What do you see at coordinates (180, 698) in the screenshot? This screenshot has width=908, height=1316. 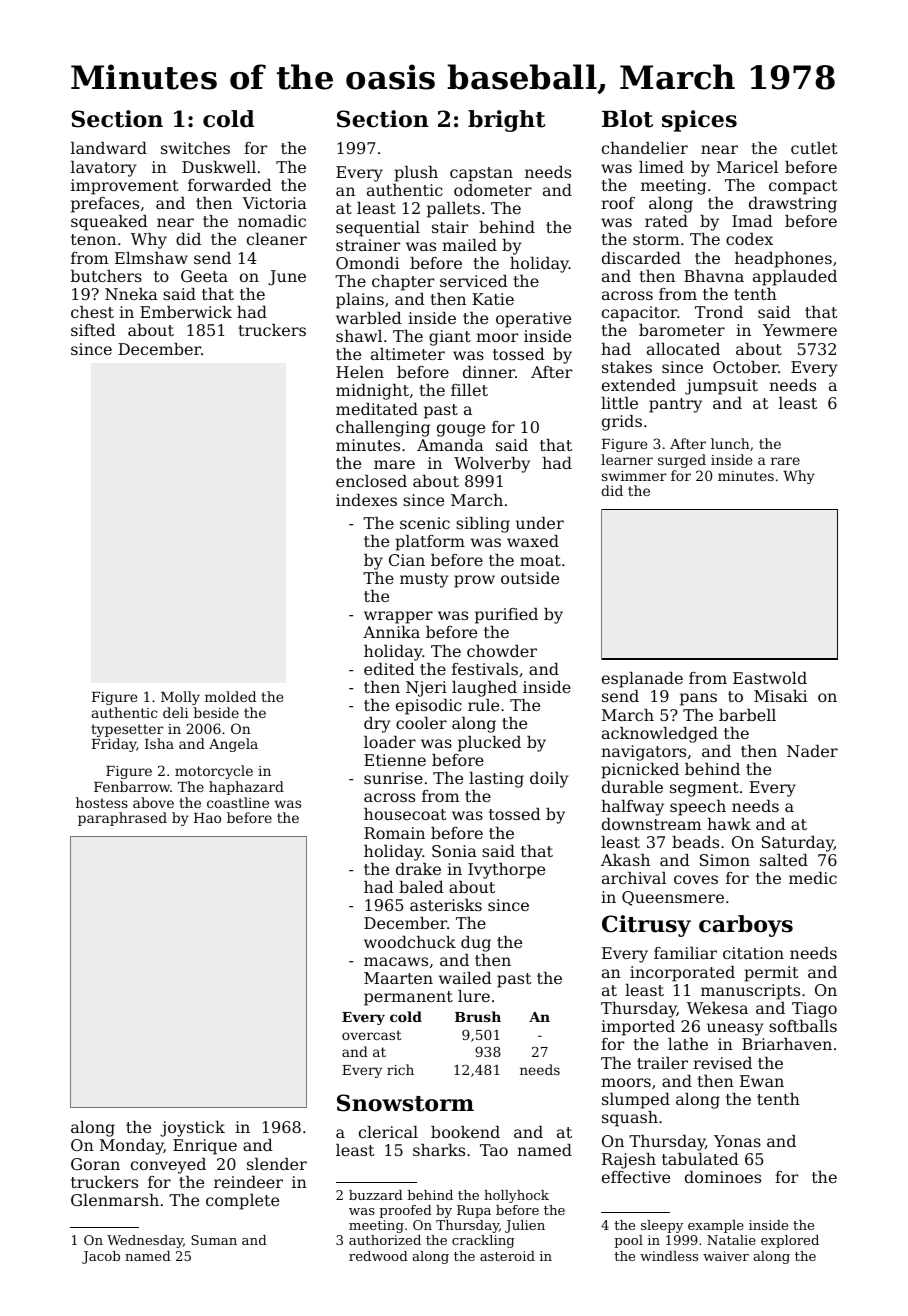 I see `Molly` at bounding box center [180, 698].
